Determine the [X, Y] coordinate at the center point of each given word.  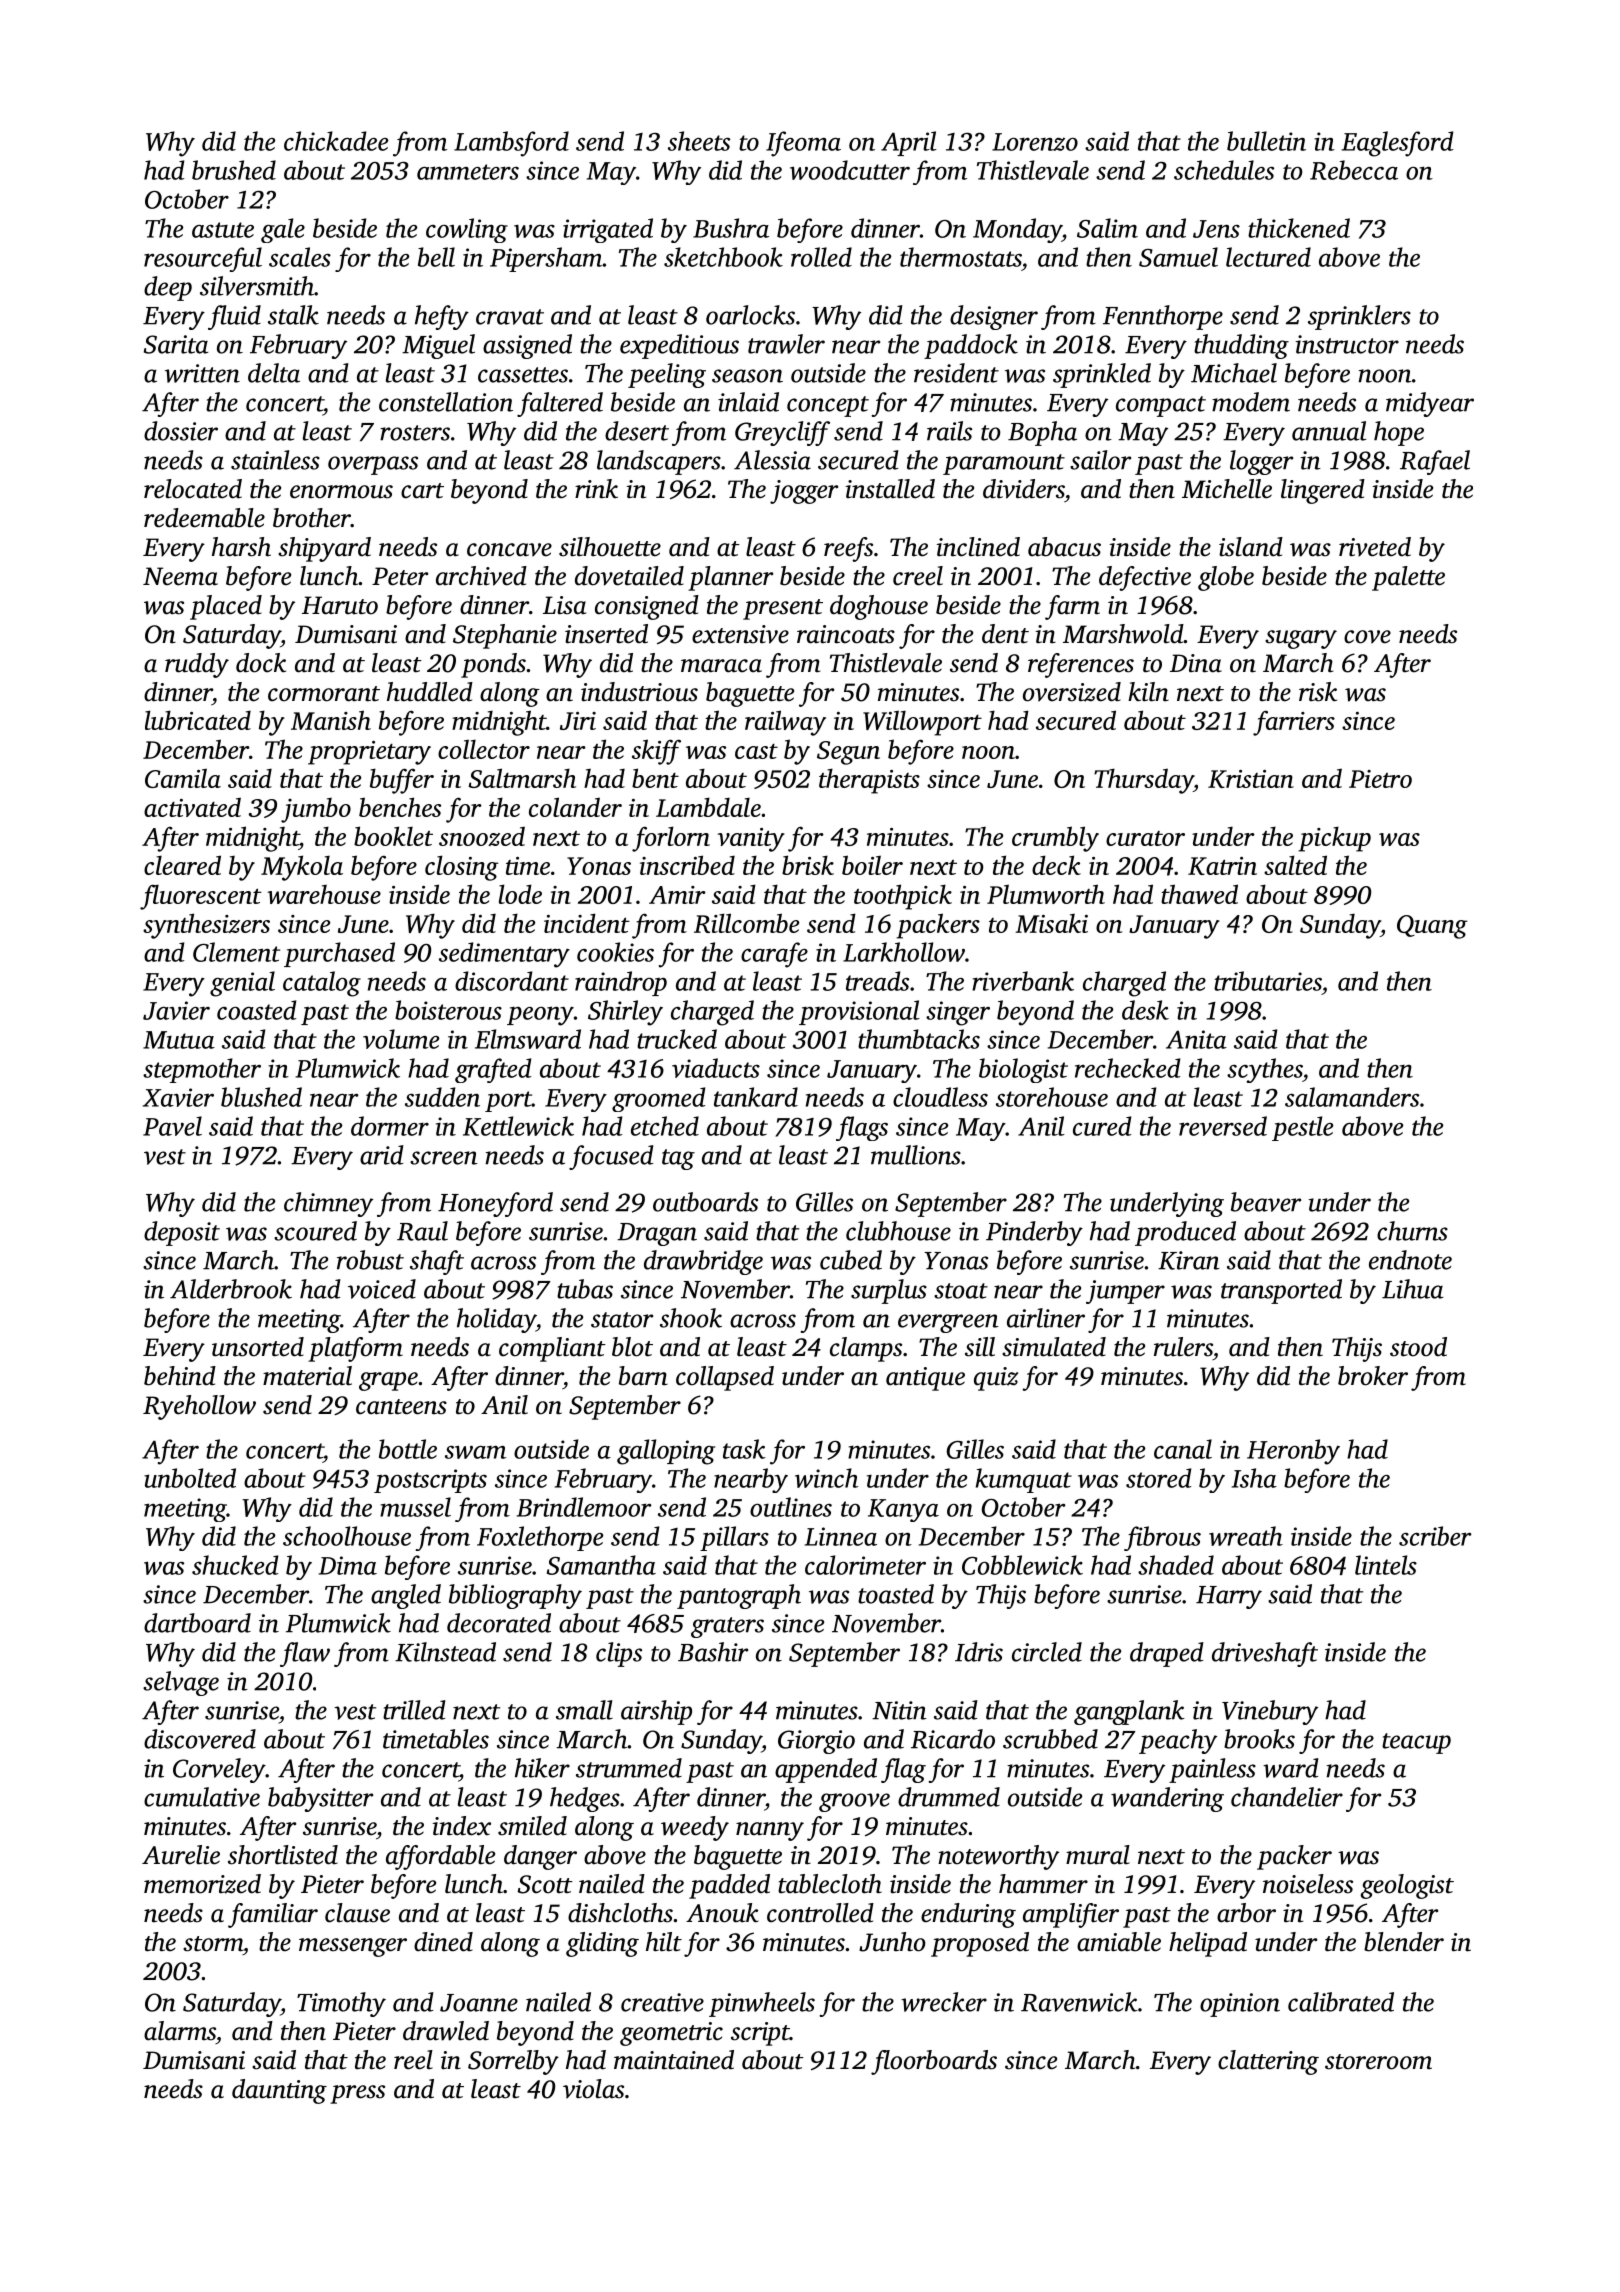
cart [422, 491]
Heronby [1293, 1452]
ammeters [468, 172]
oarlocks [750, 315]
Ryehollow [199, 1407]
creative [662, 2002]
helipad [1208, 1944]
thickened [1299, 228]
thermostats [961, 257]
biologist [1023, 1070]
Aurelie [181, 1855]
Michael [1234, 373]
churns [1412, 1231]
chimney [328, 1204]
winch [826, 1478]
